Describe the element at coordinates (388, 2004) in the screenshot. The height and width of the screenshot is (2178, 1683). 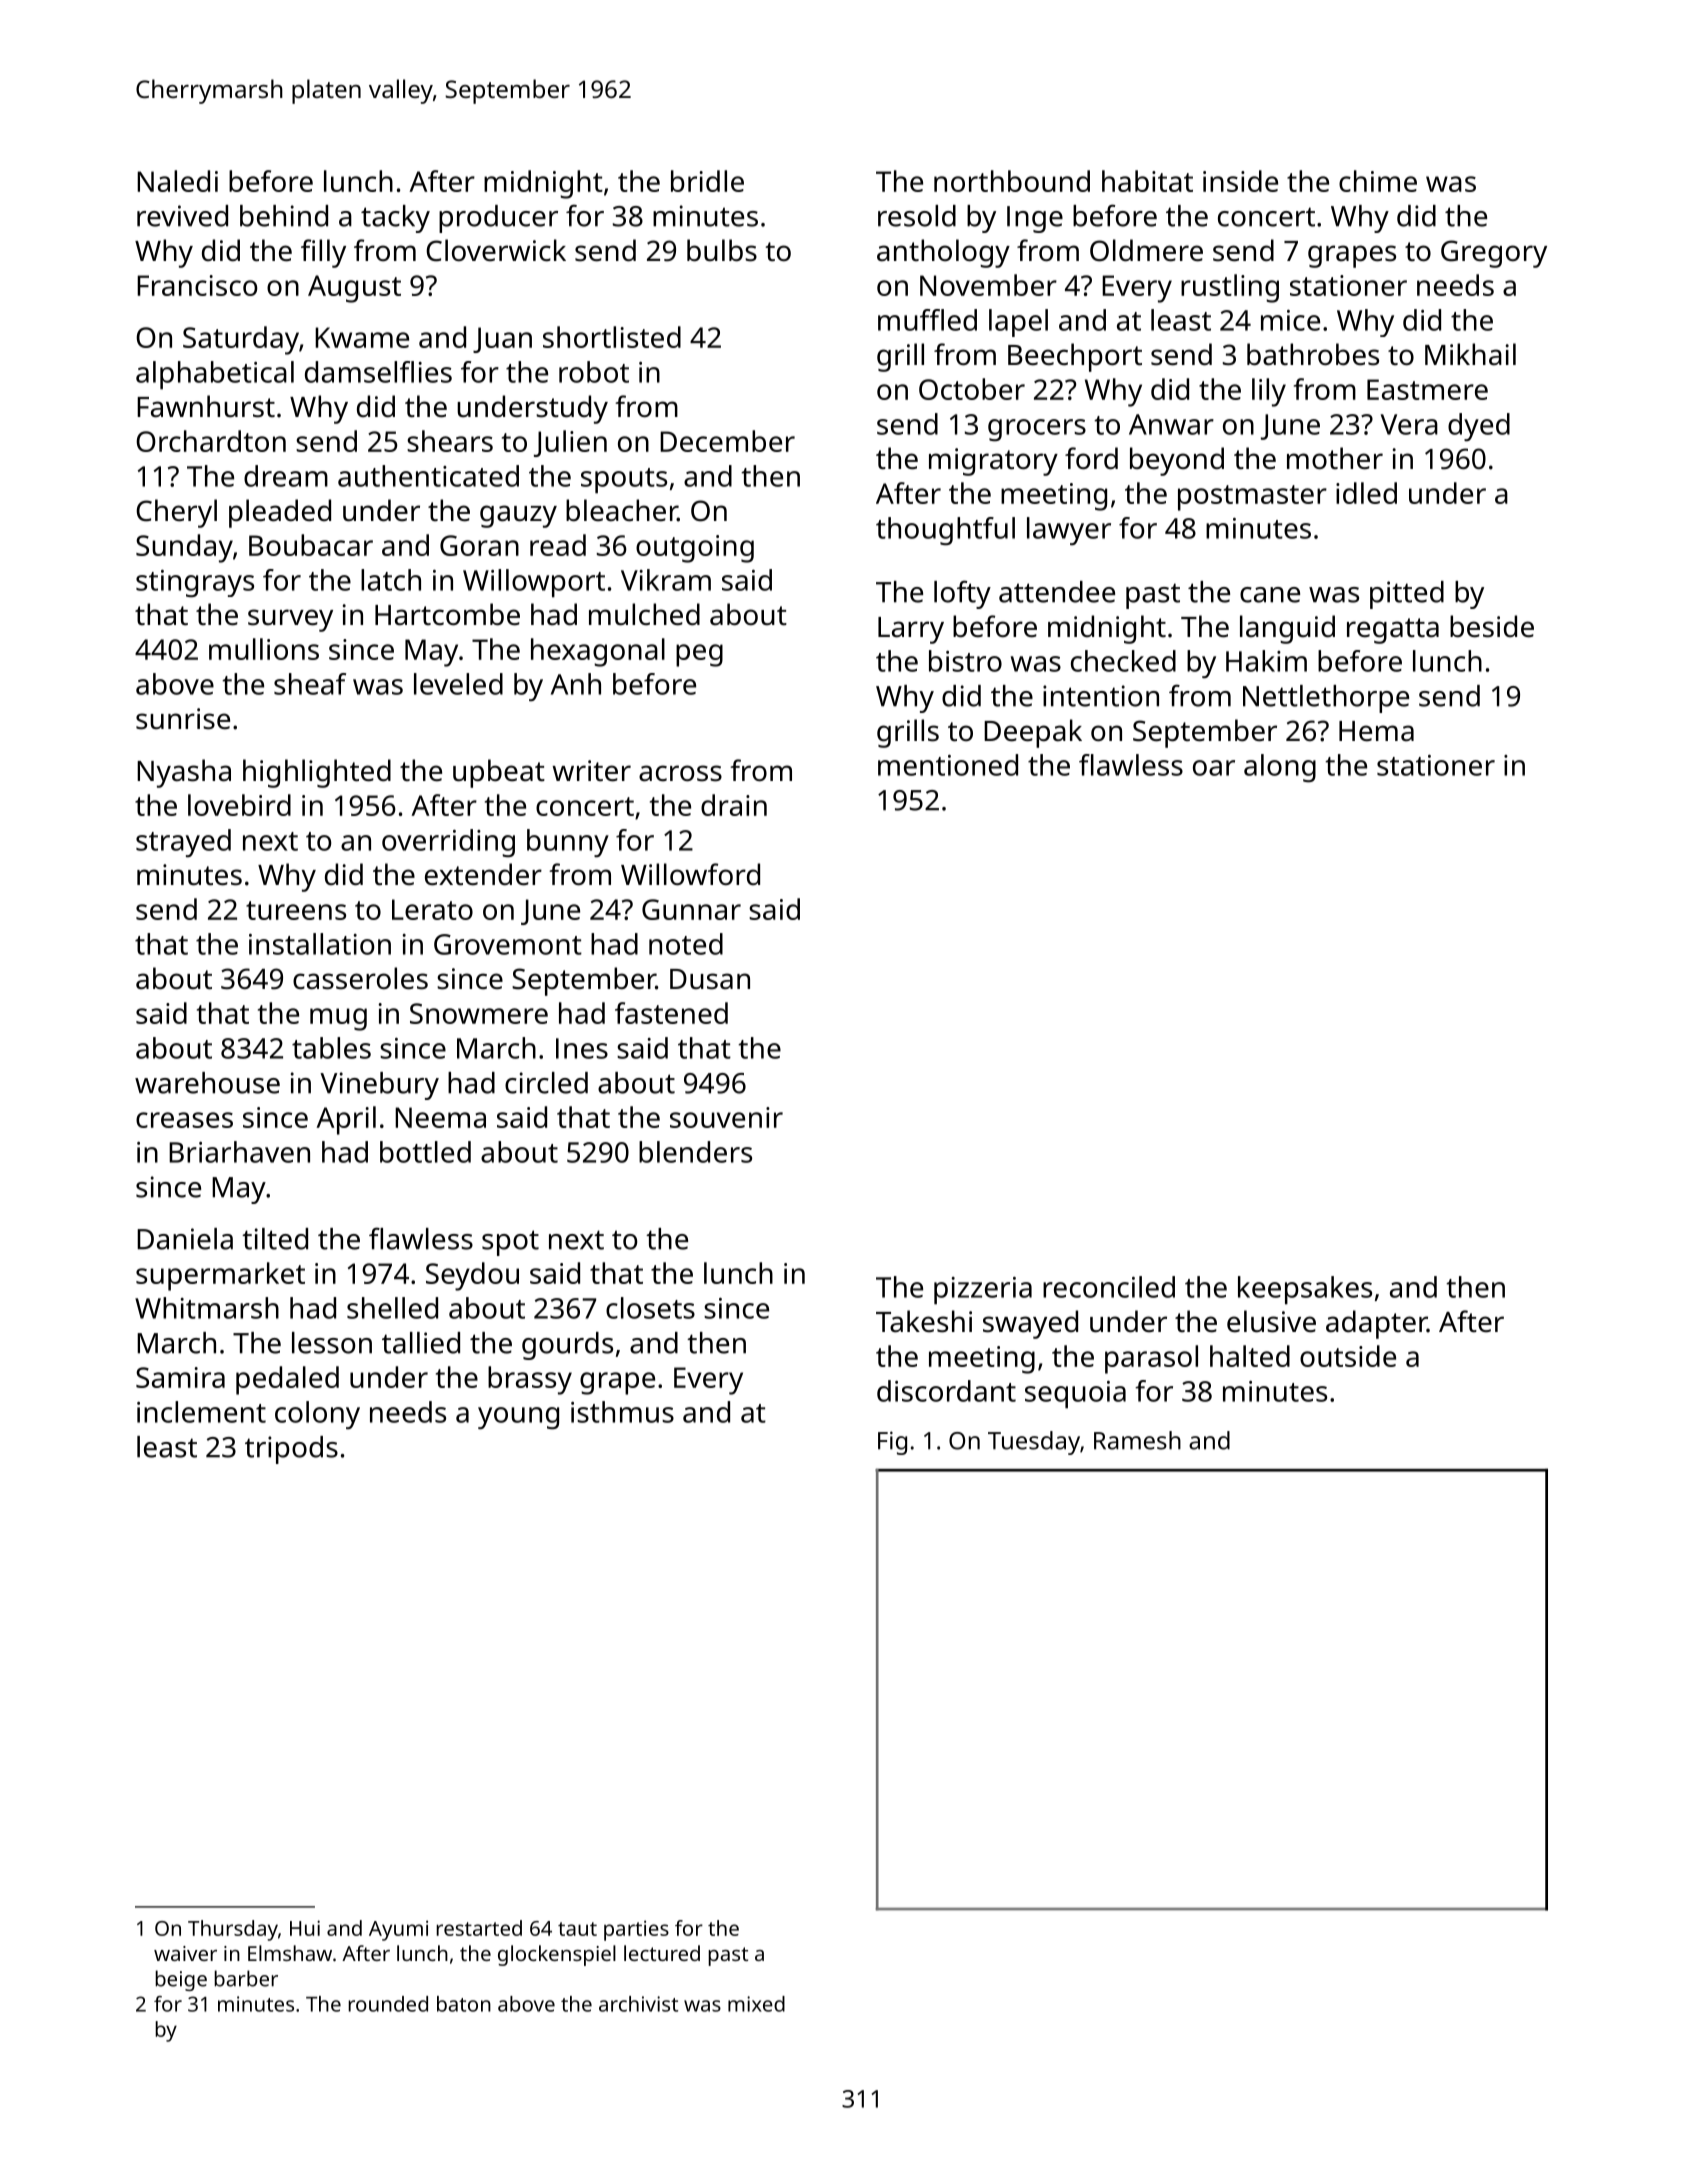
I see `rounded` at that location.
